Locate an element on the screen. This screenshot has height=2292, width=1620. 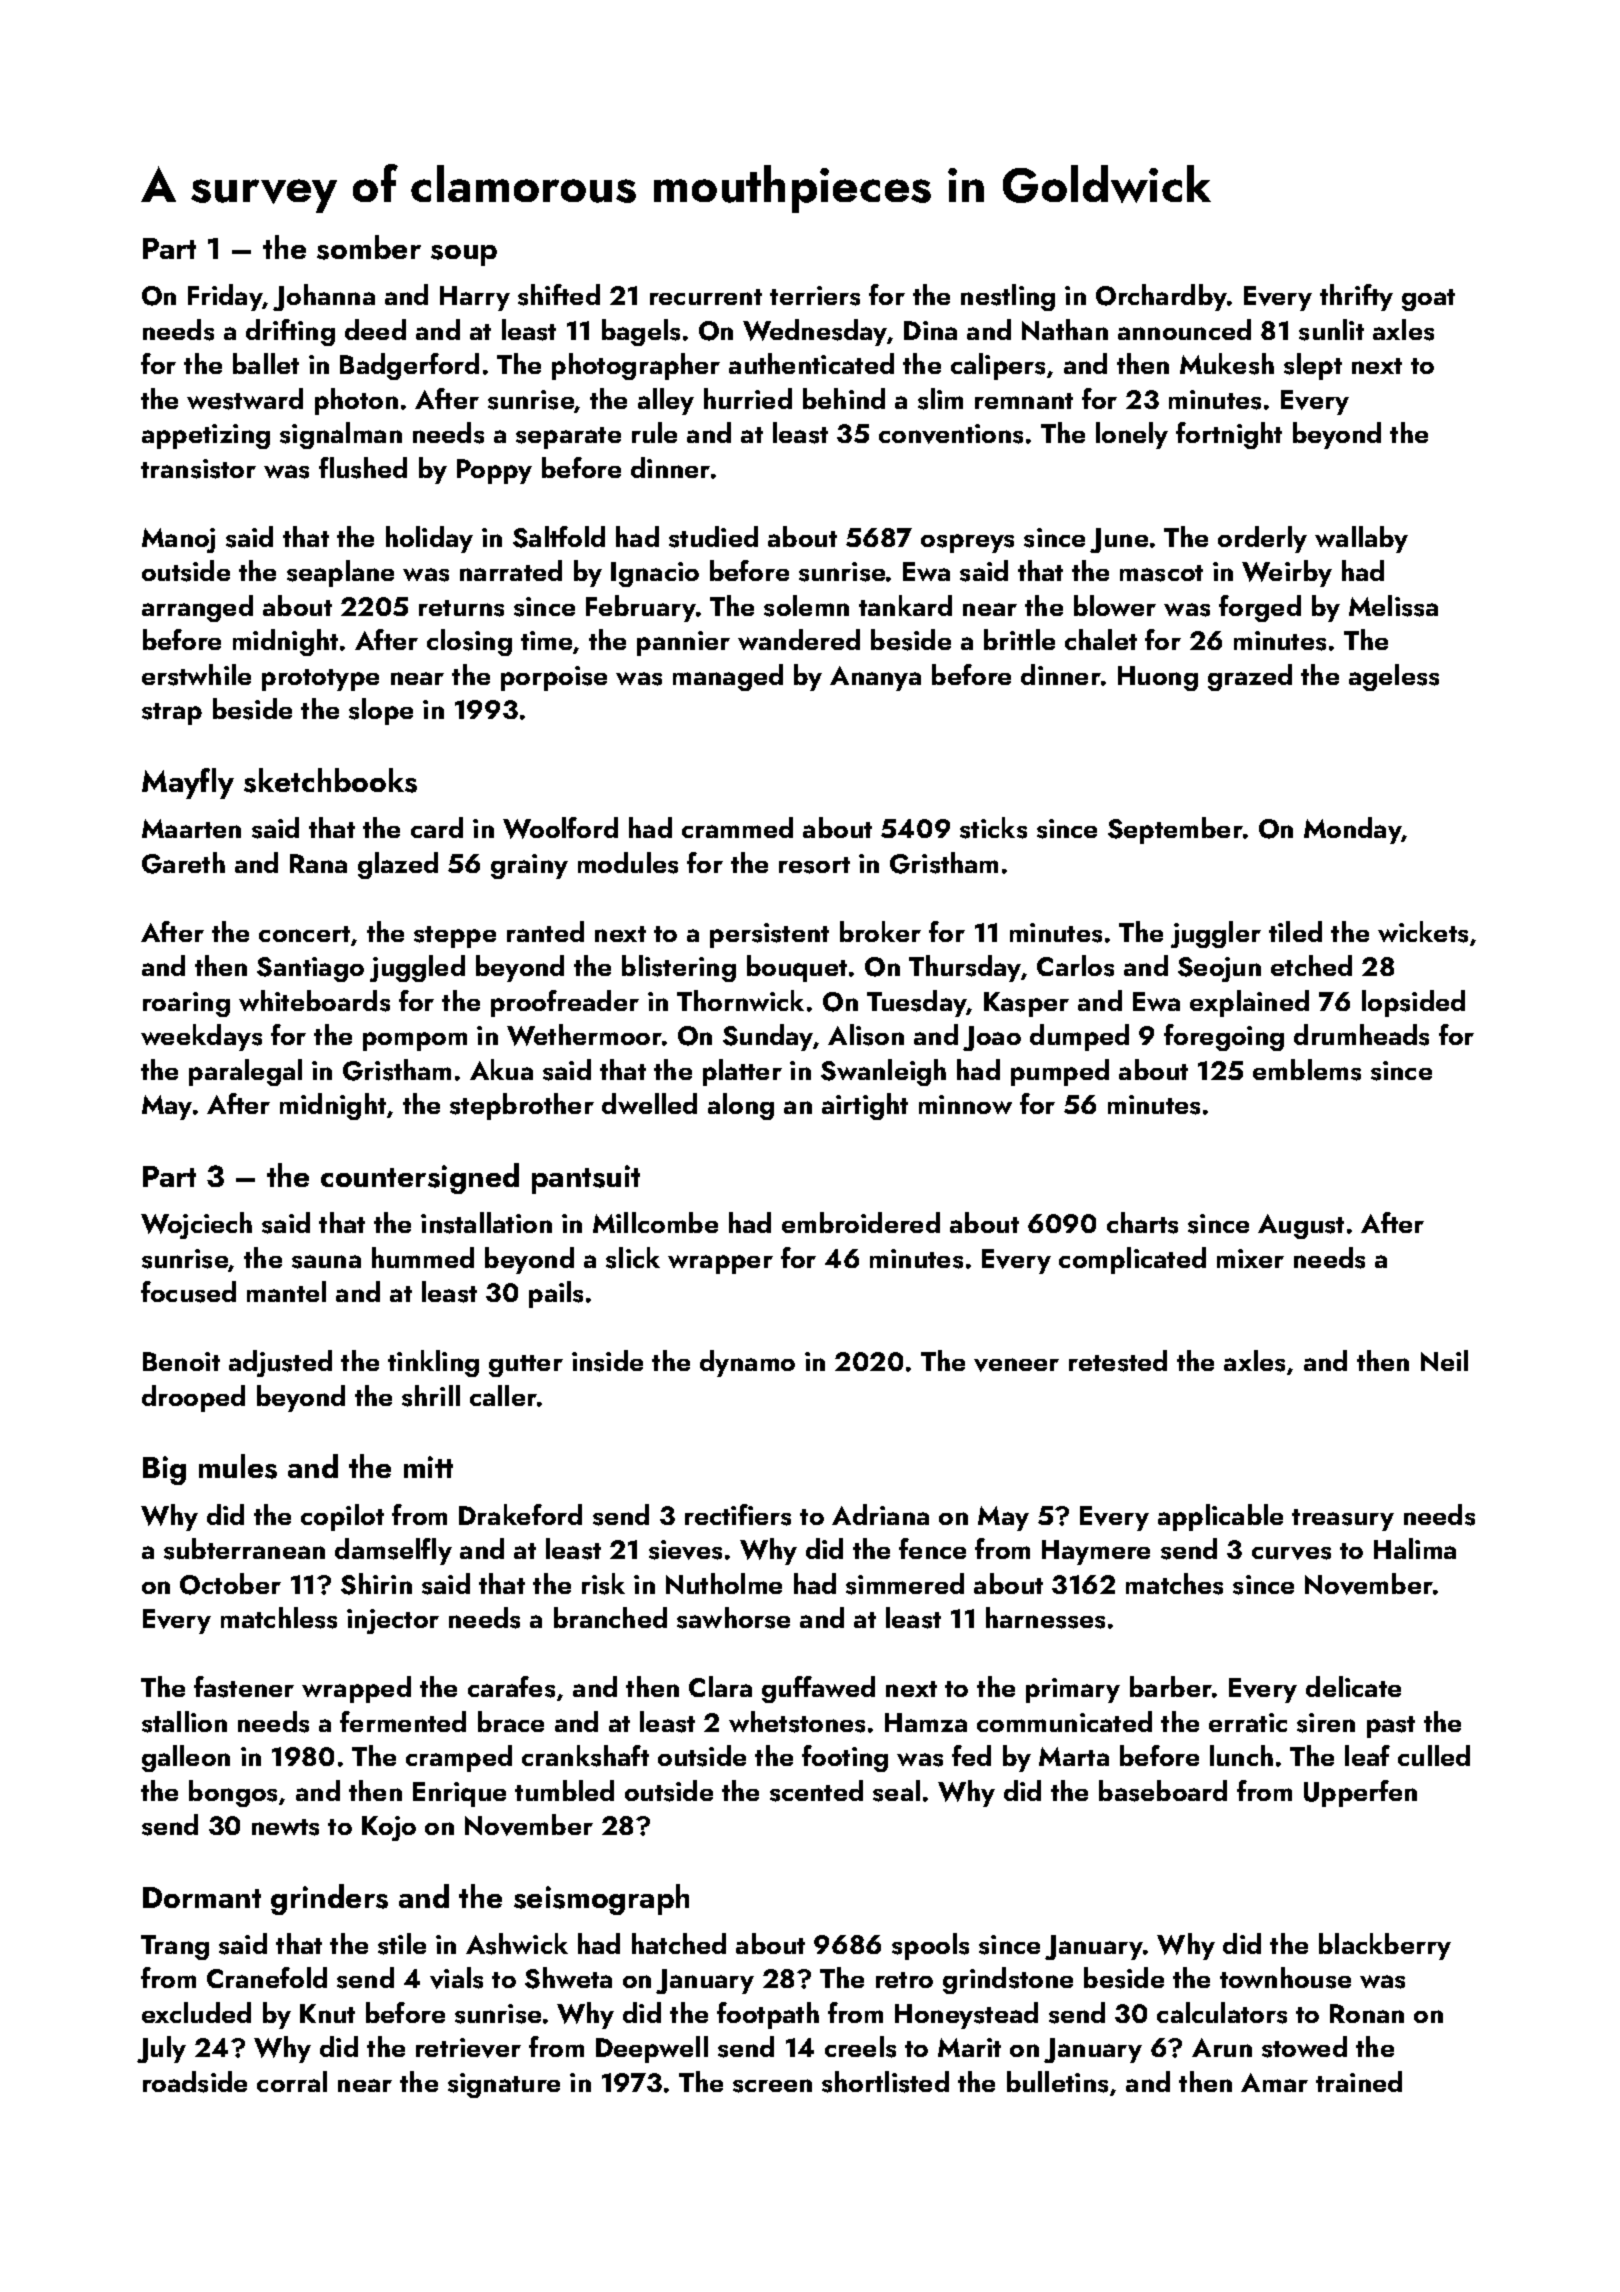
Cranefold is located at coordinates (267, 1977).
